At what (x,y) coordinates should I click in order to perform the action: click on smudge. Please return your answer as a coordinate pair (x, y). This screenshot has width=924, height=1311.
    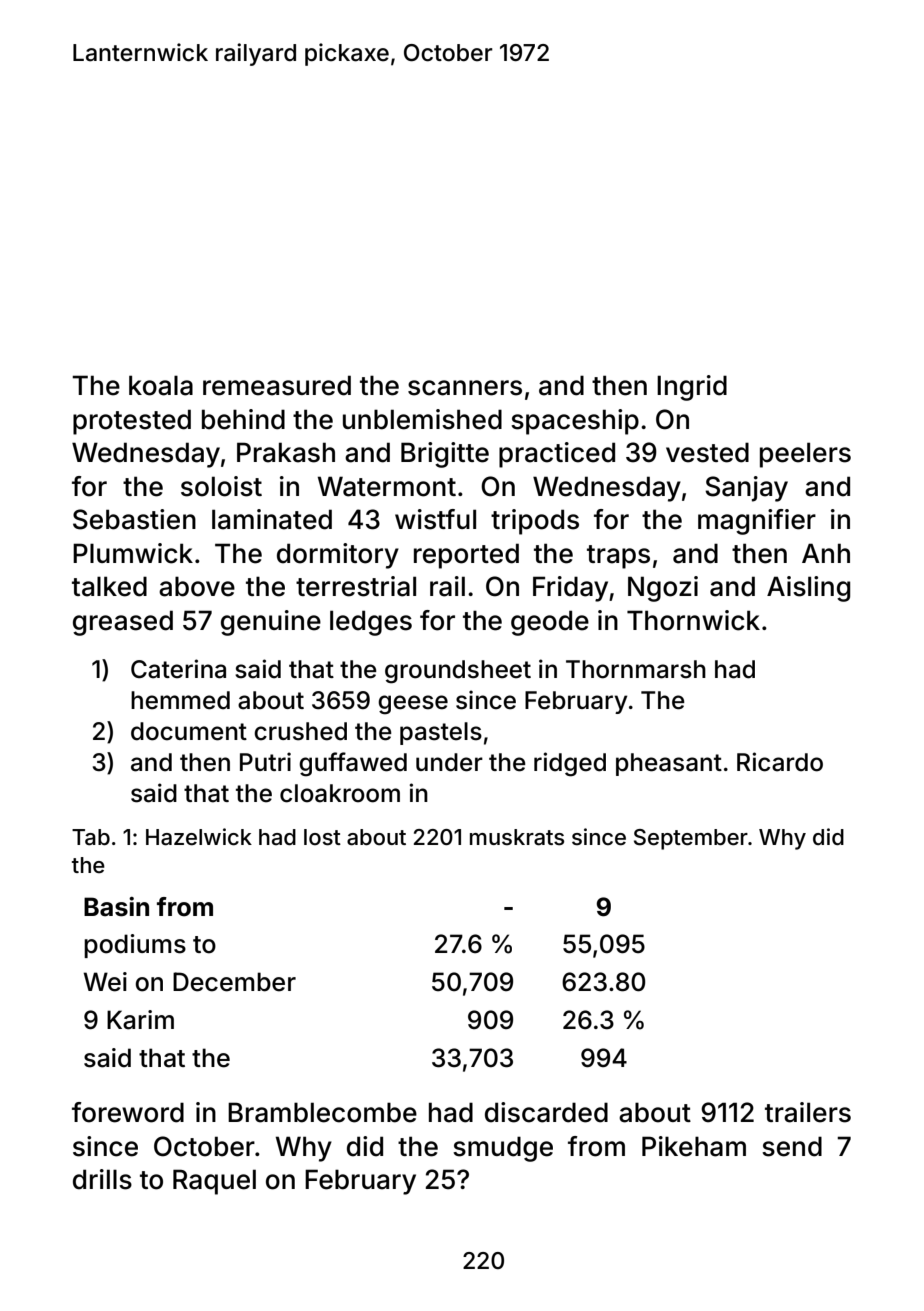
    Looking at the image, I should click on (503, 1149).
